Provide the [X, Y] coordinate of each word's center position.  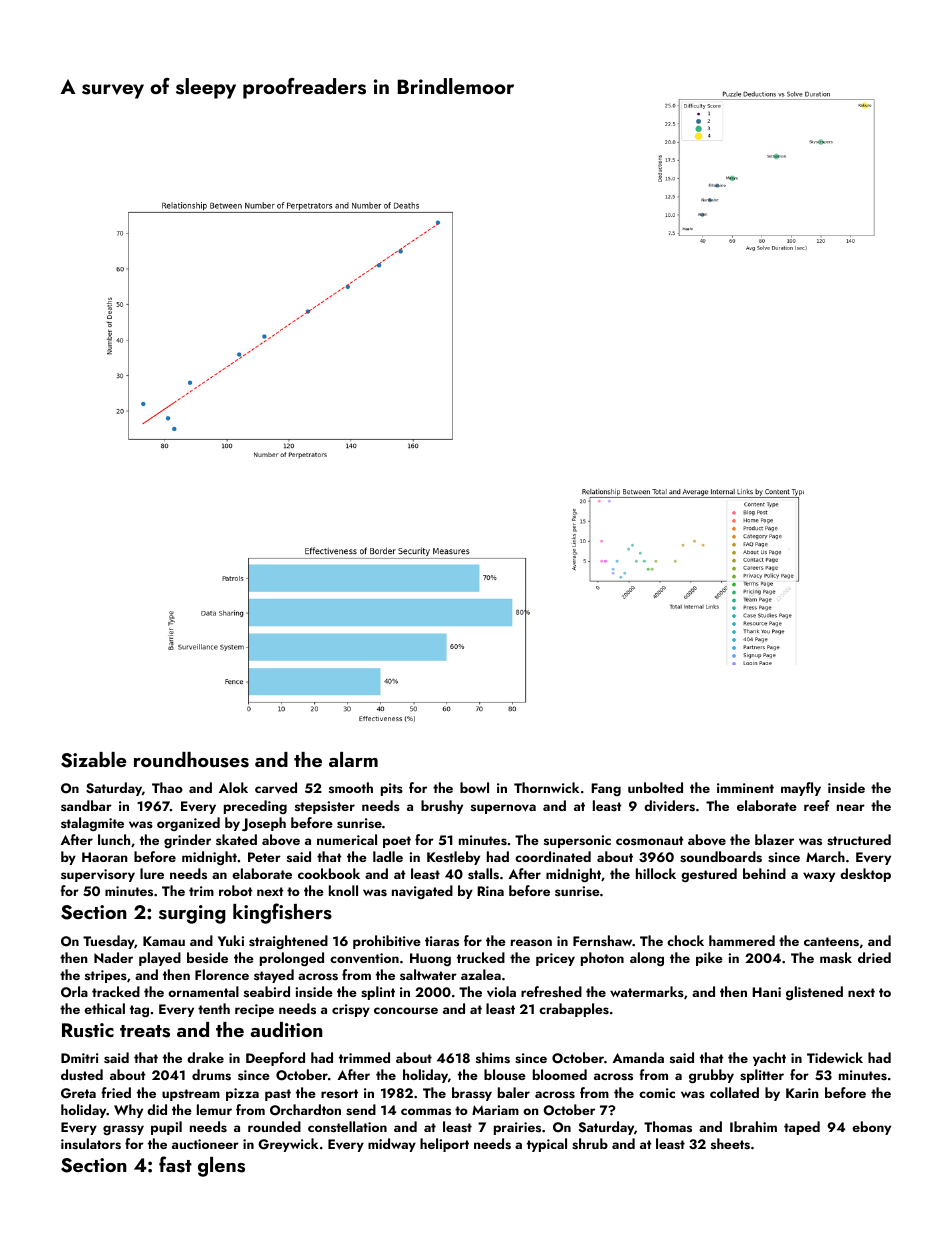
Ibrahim [753, 1126]
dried [874, 957]
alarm [353, 759]
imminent [745, 788]
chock [685, 940]
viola [501, 992]
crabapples [574, 1010]
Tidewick [835, 1057]
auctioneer [205, 1144]
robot [236, 890]
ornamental [203, 991]
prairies [517, 1128]
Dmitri [80, 1058]
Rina [490, 891]
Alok [233, 787]
